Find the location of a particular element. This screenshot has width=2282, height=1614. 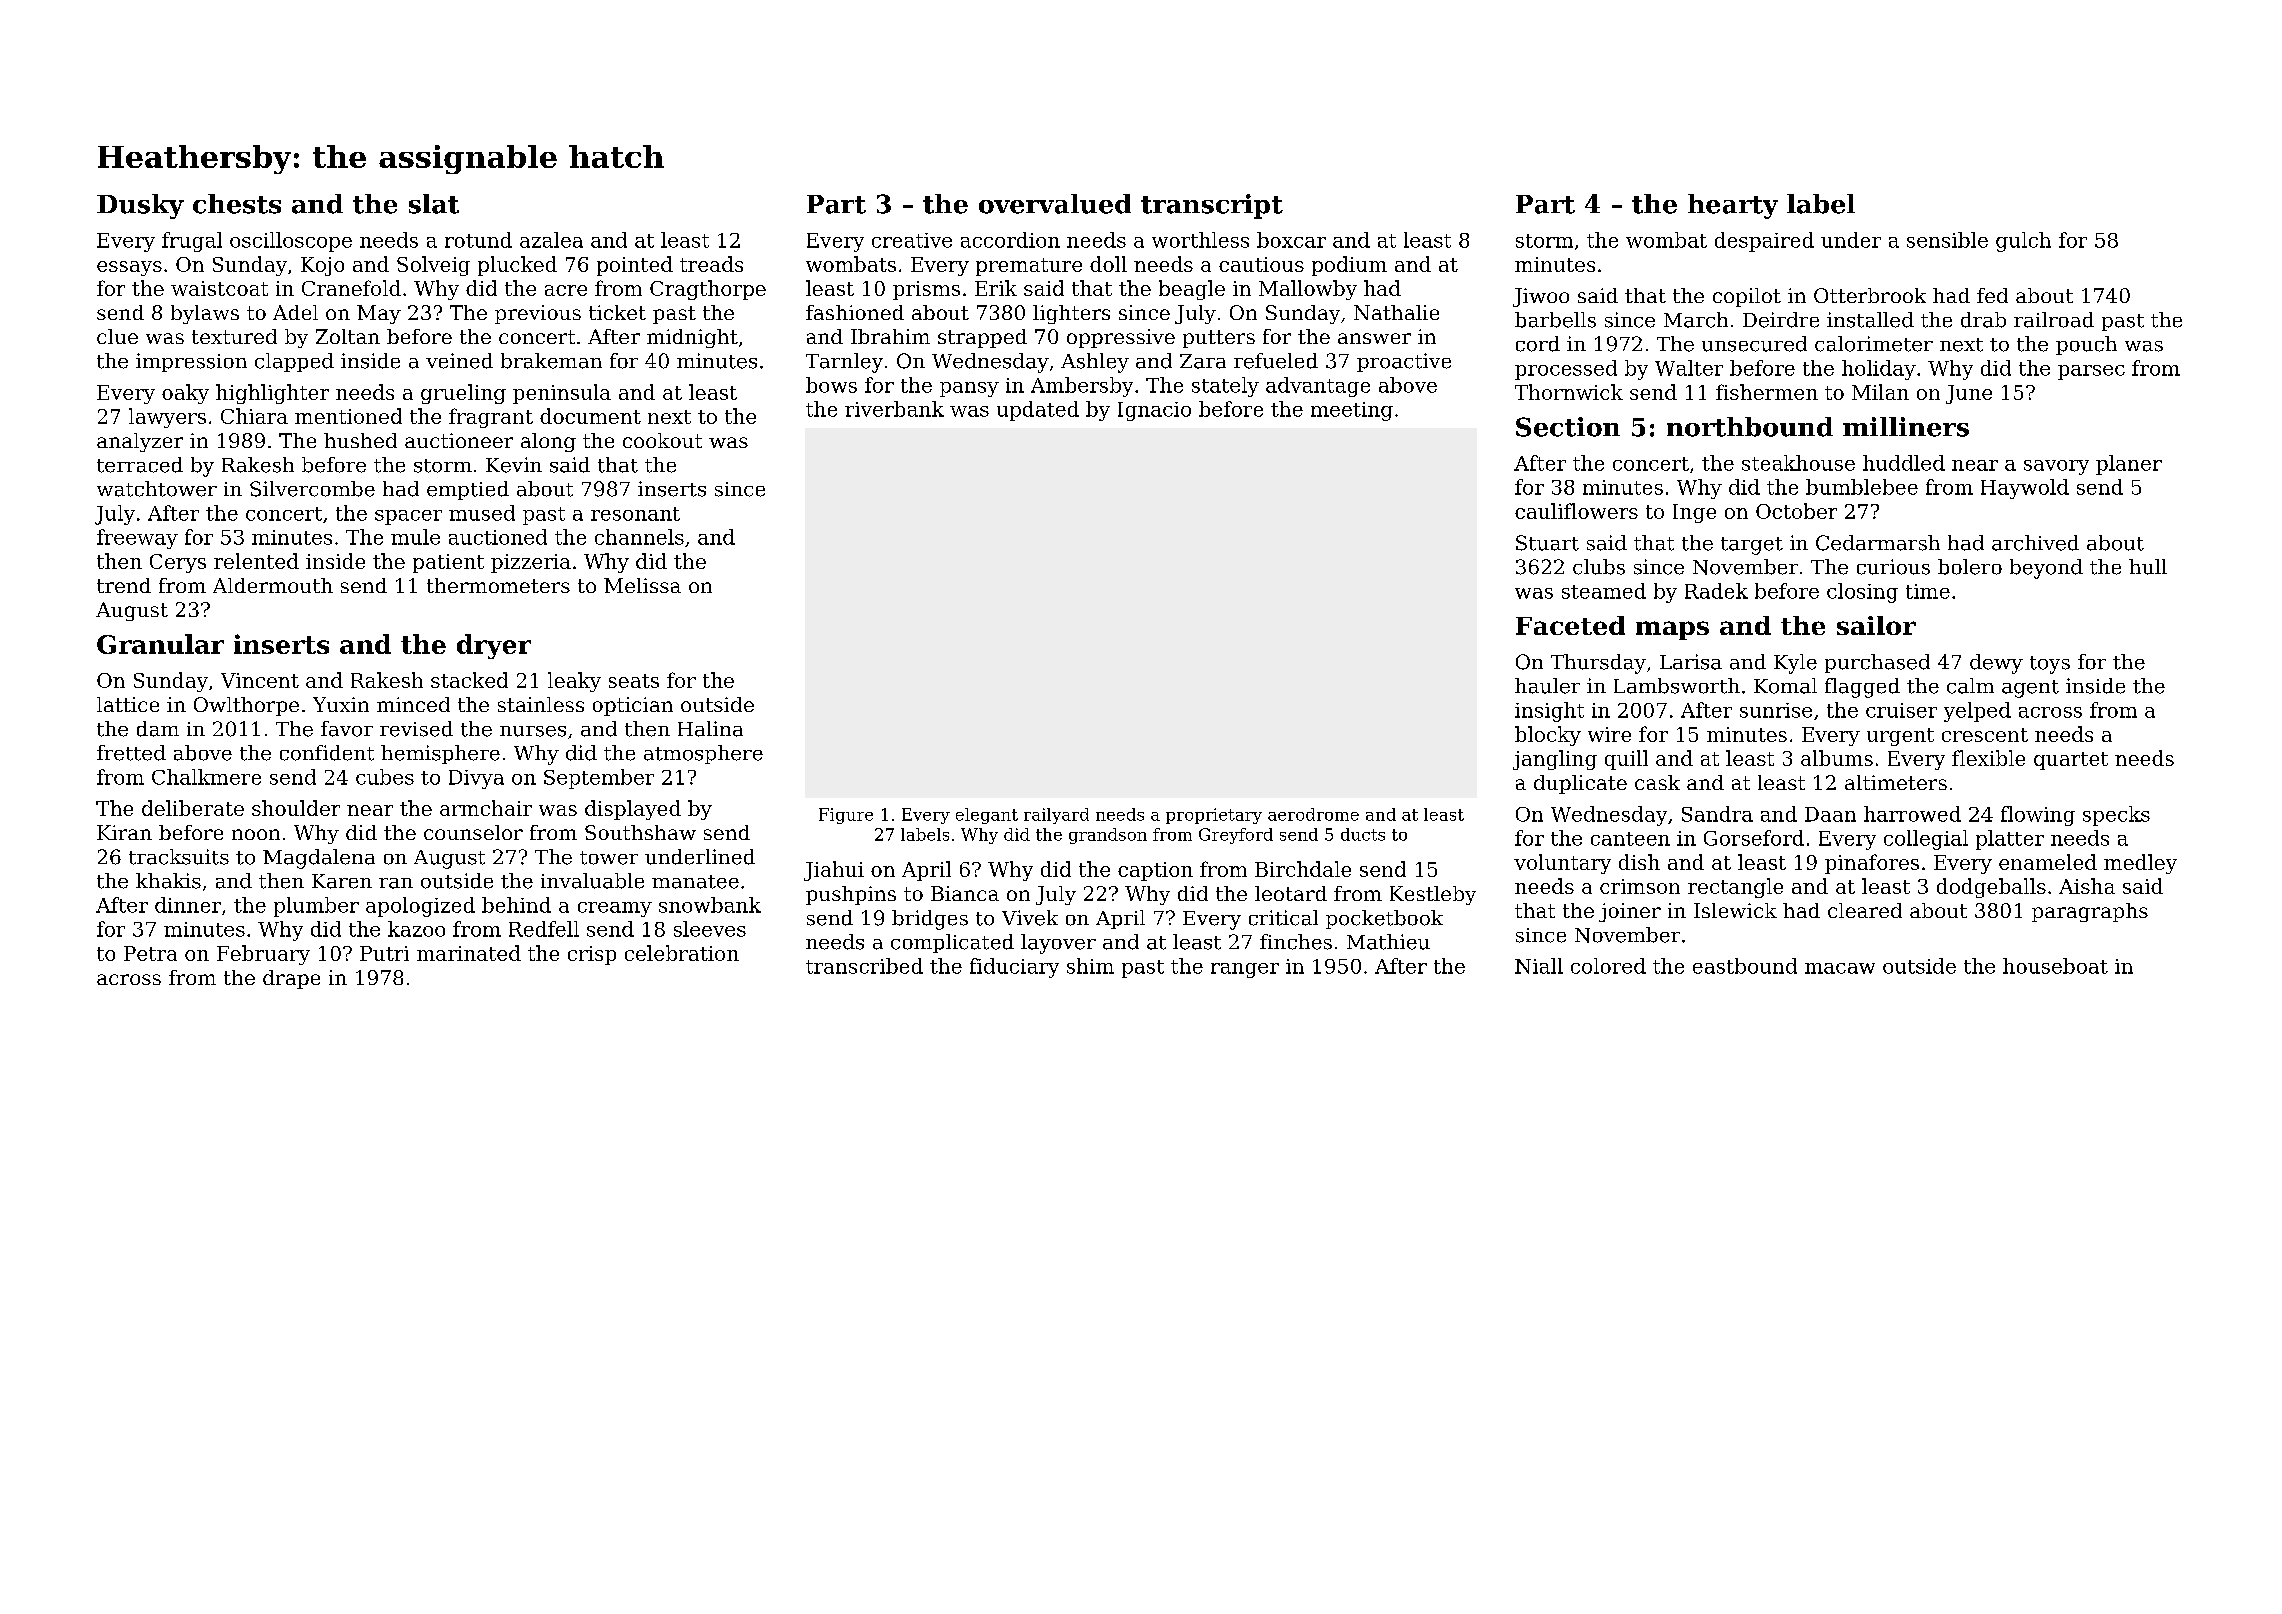

cauliflowers is located at coordinates (1576, 511).
